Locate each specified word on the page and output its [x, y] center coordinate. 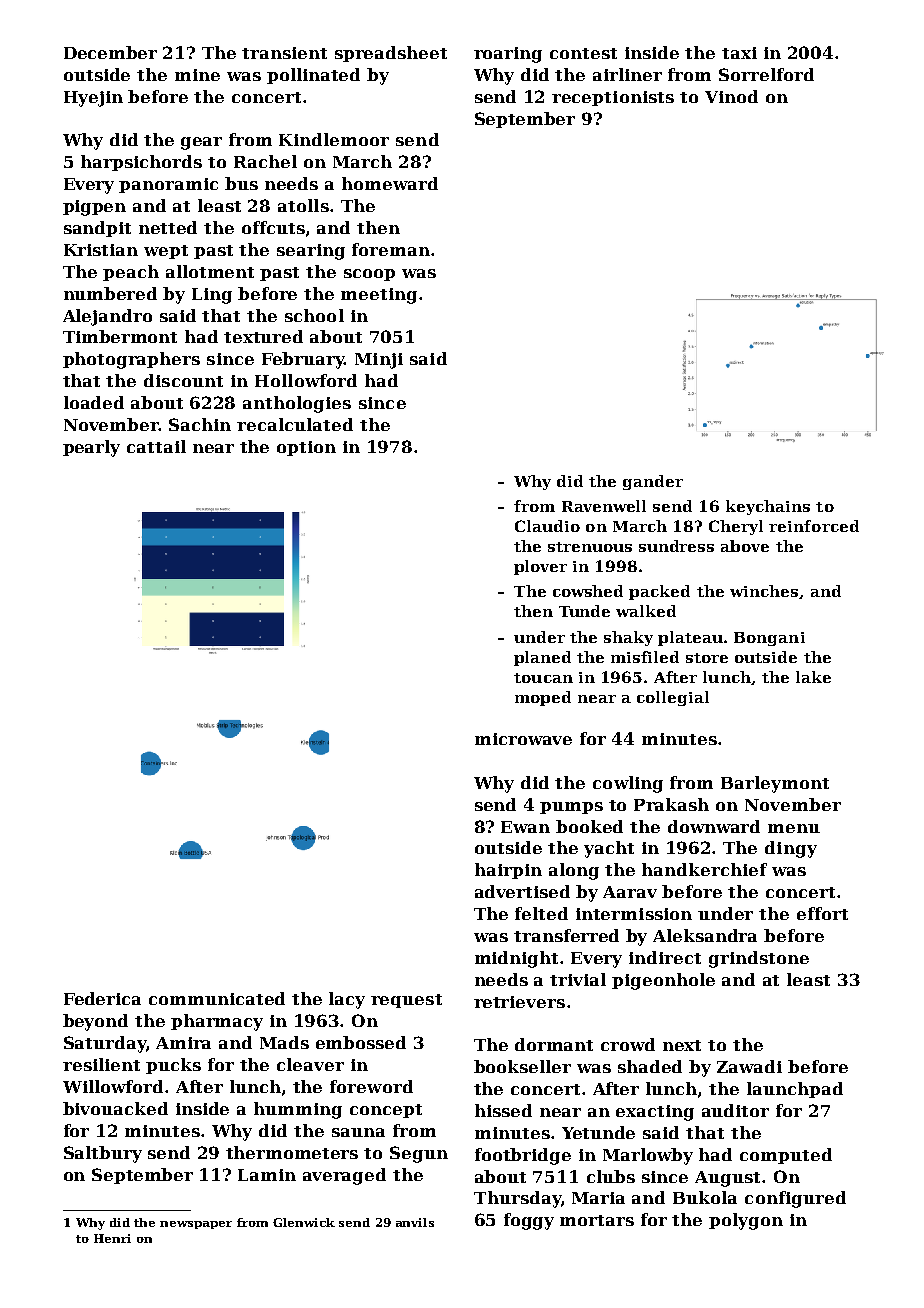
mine [197, 75]
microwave [523, 739]
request [406, 1001]
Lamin [267, 1175]
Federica [102, 998]
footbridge [523, 1156]
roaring [508, 55]
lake [813, 677]
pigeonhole [663, 981]
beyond [95, 1022]
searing [311, 252]
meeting [379, 296]
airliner [627, 74]
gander [653, 482]
